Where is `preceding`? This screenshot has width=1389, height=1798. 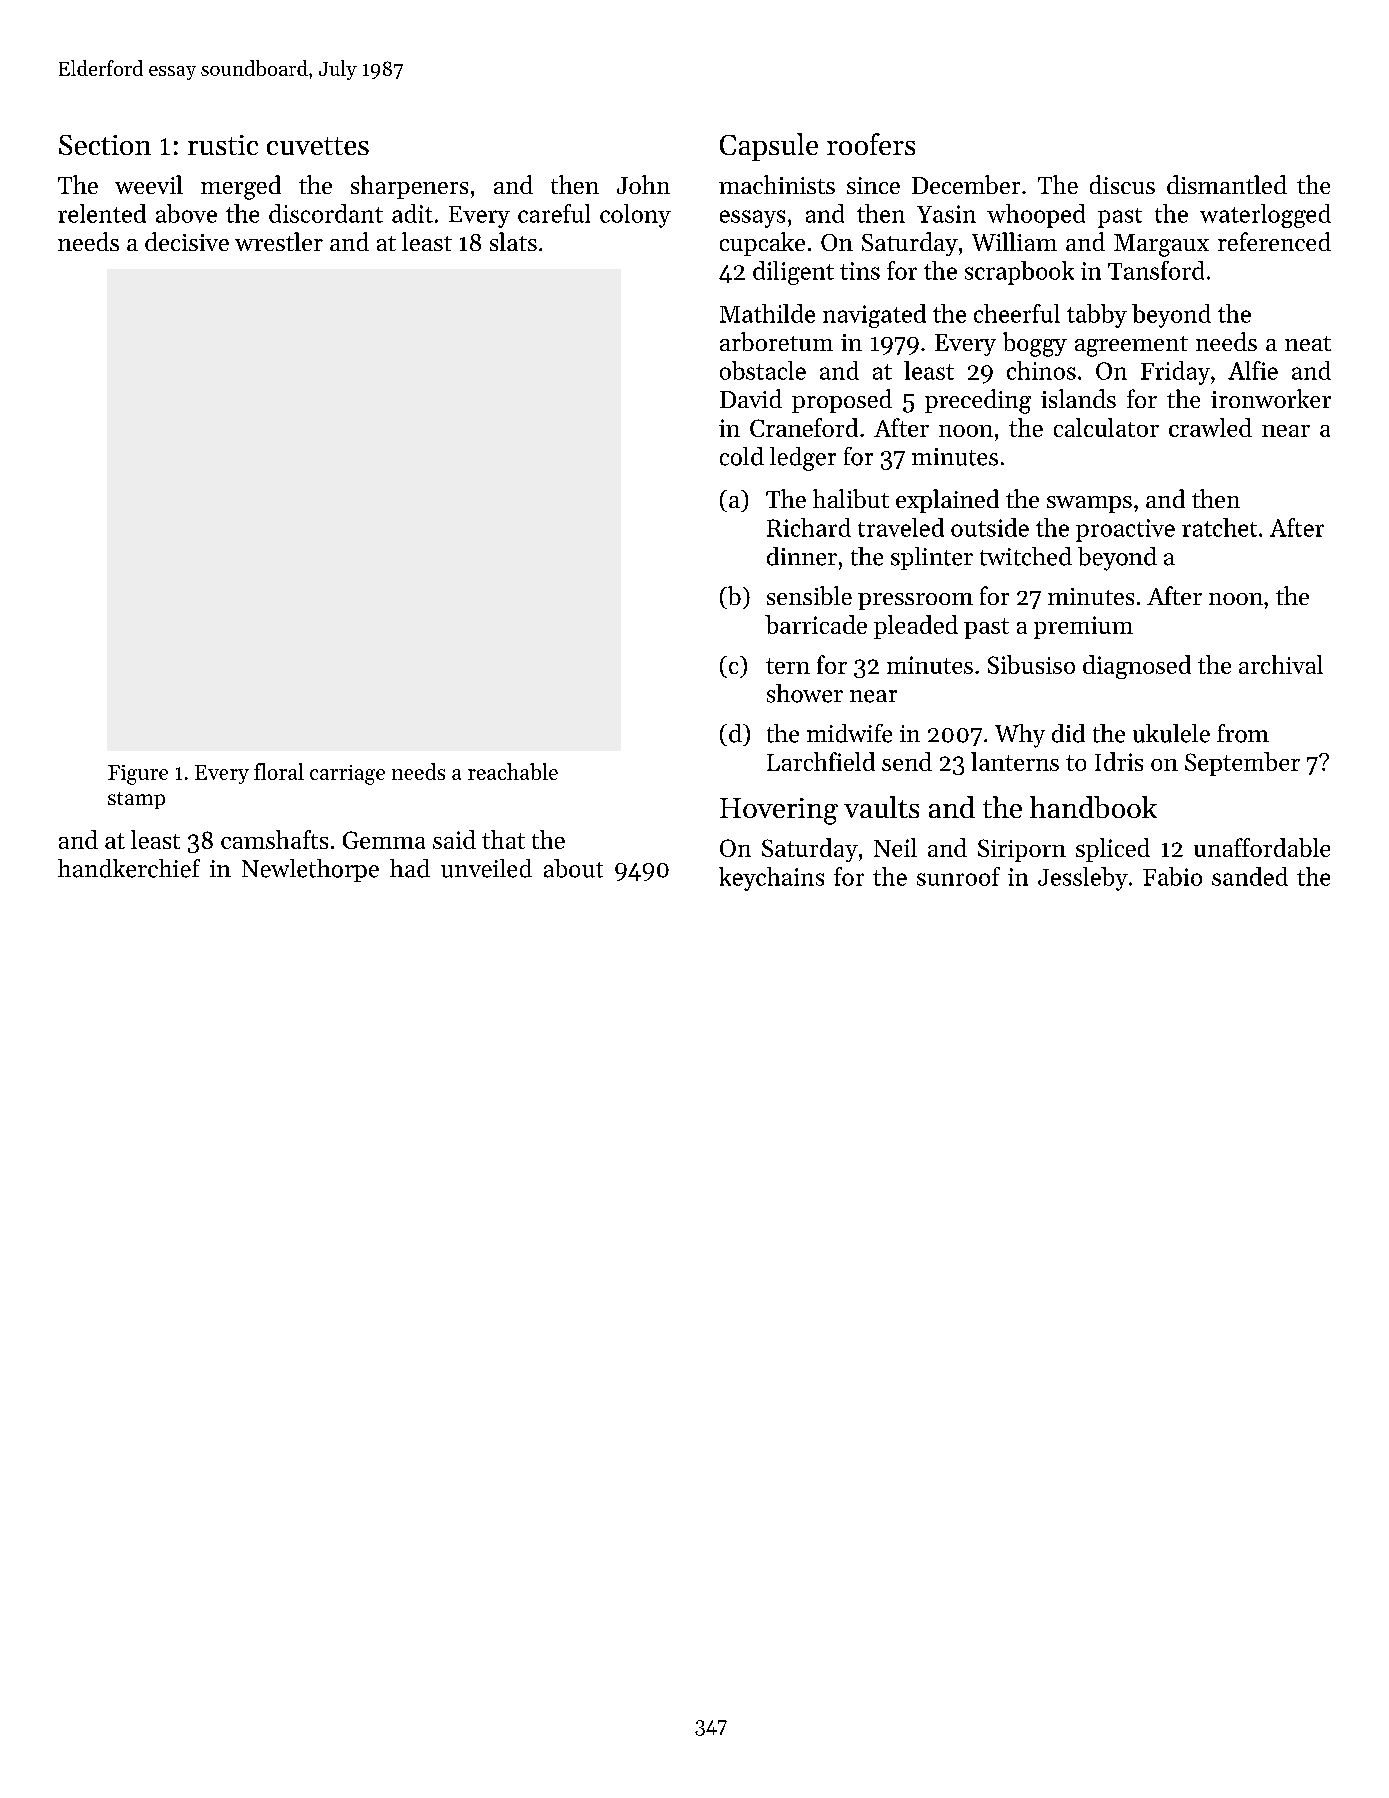
preceding is located at coordinates (978, 401).
